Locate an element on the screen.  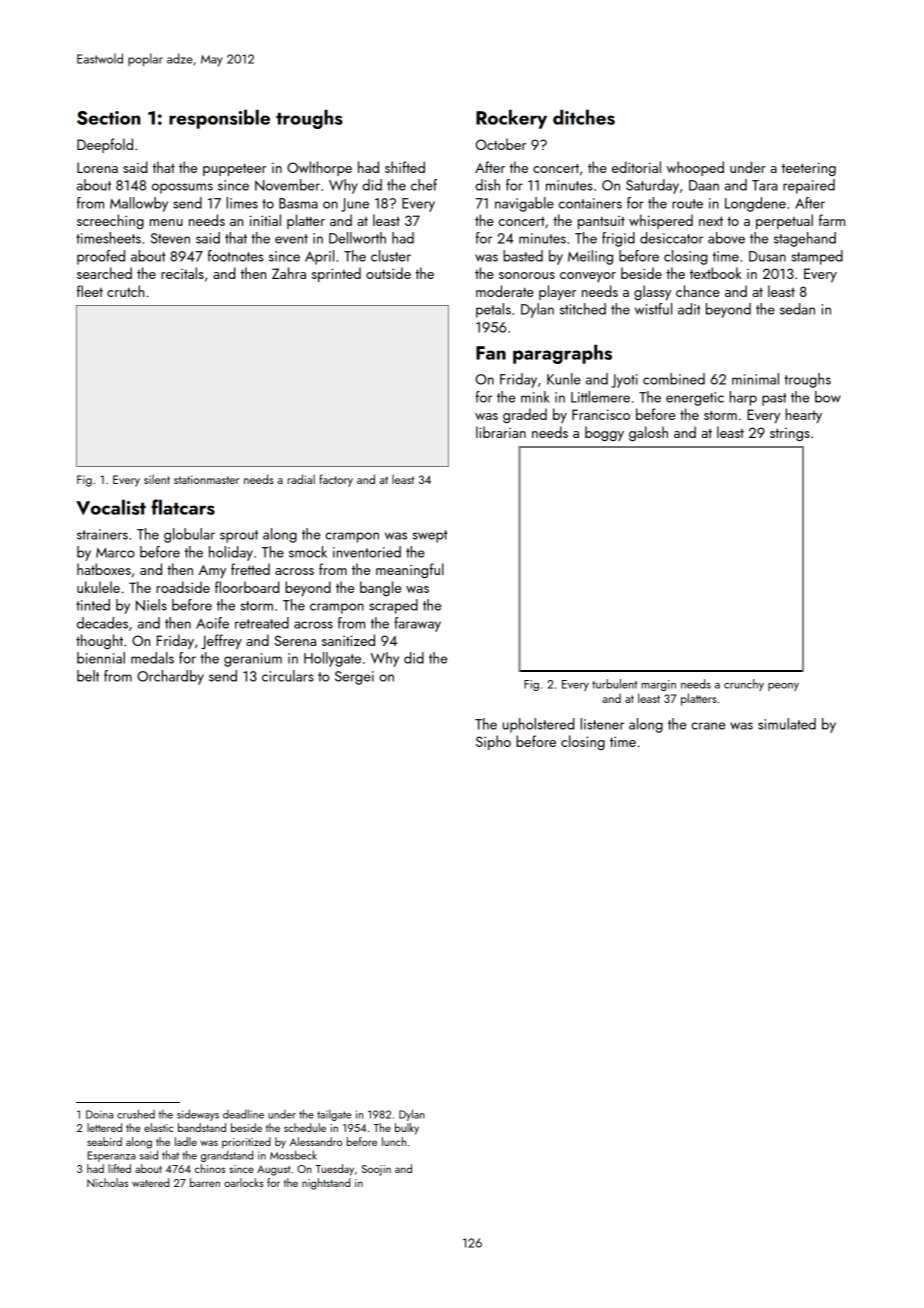
strings is located at coordinates (790, 434).
